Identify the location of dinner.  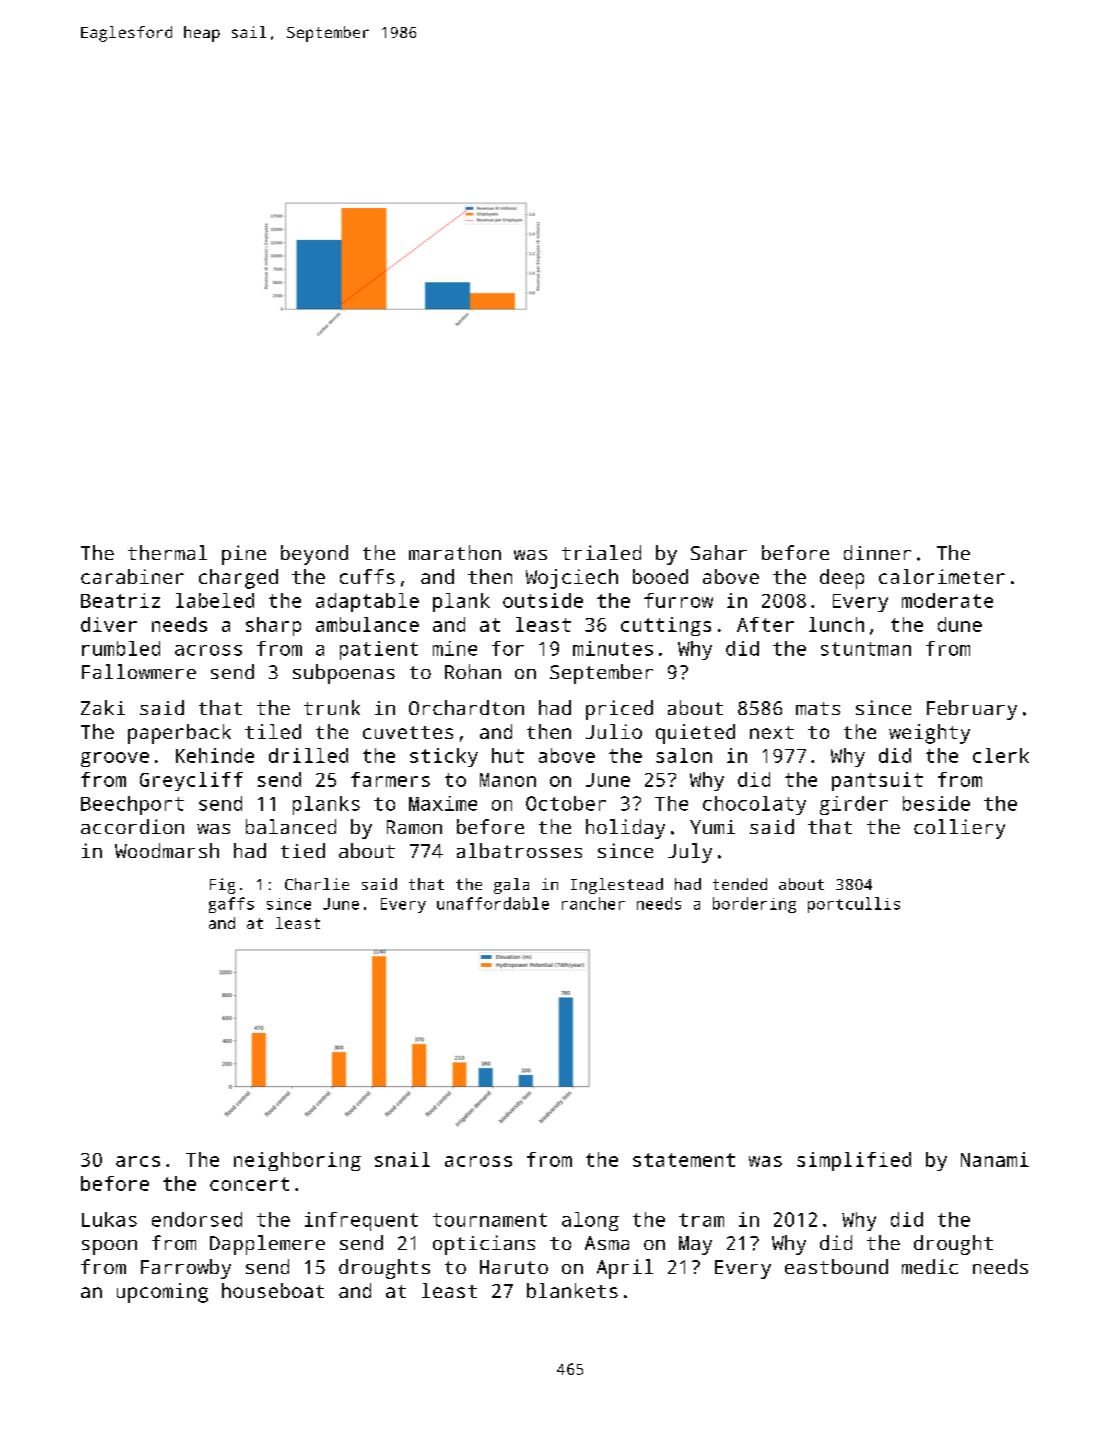
(877, 552).
